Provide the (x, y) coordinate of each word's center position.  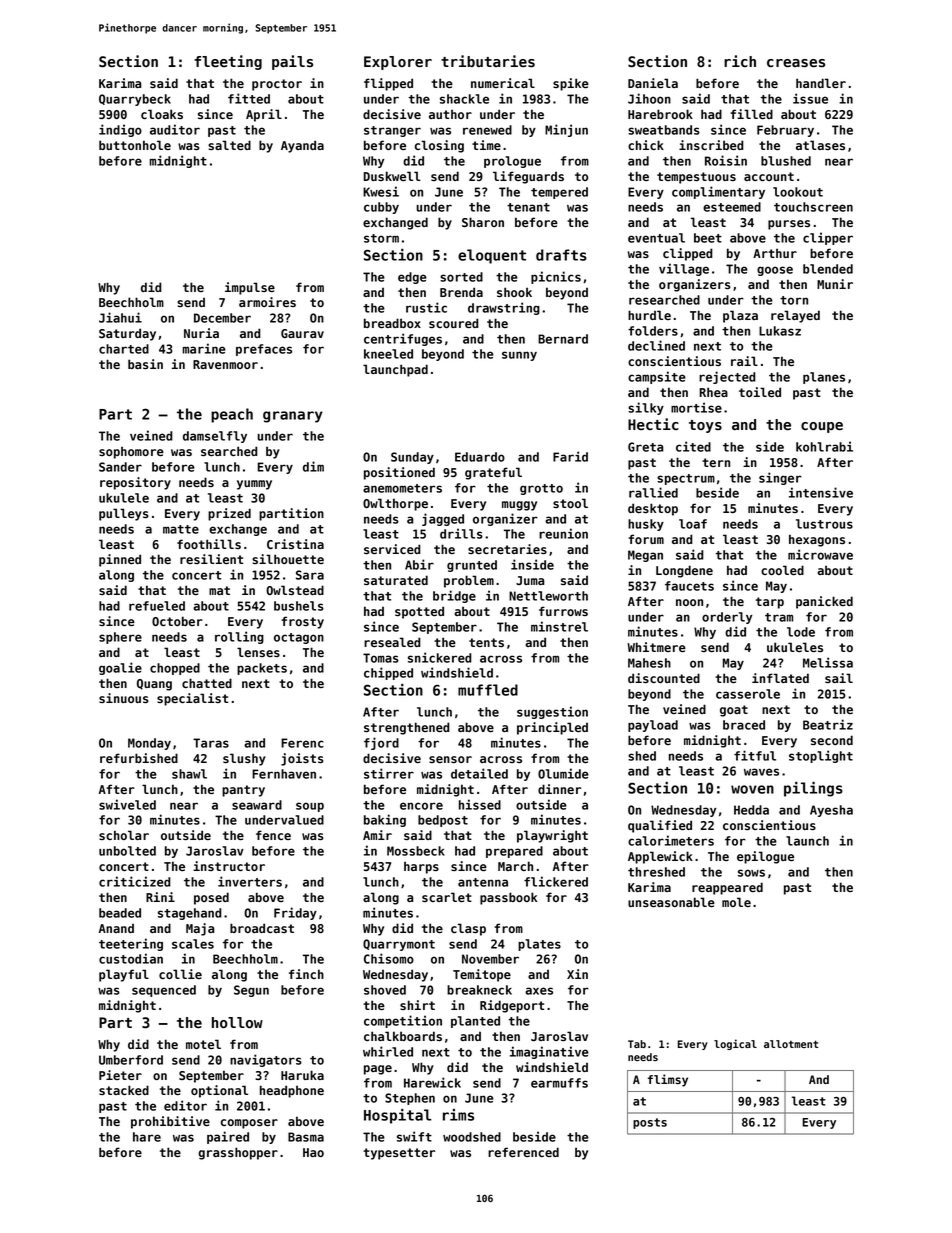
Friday (295, 913)
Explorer (398, 63)
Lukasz (780, 331)
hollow (237, 1023)
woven (752, 789)
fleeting (228, 62)
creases (796, 63)
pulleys (124, 514)
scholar (124, 835)
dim (313, 466)
